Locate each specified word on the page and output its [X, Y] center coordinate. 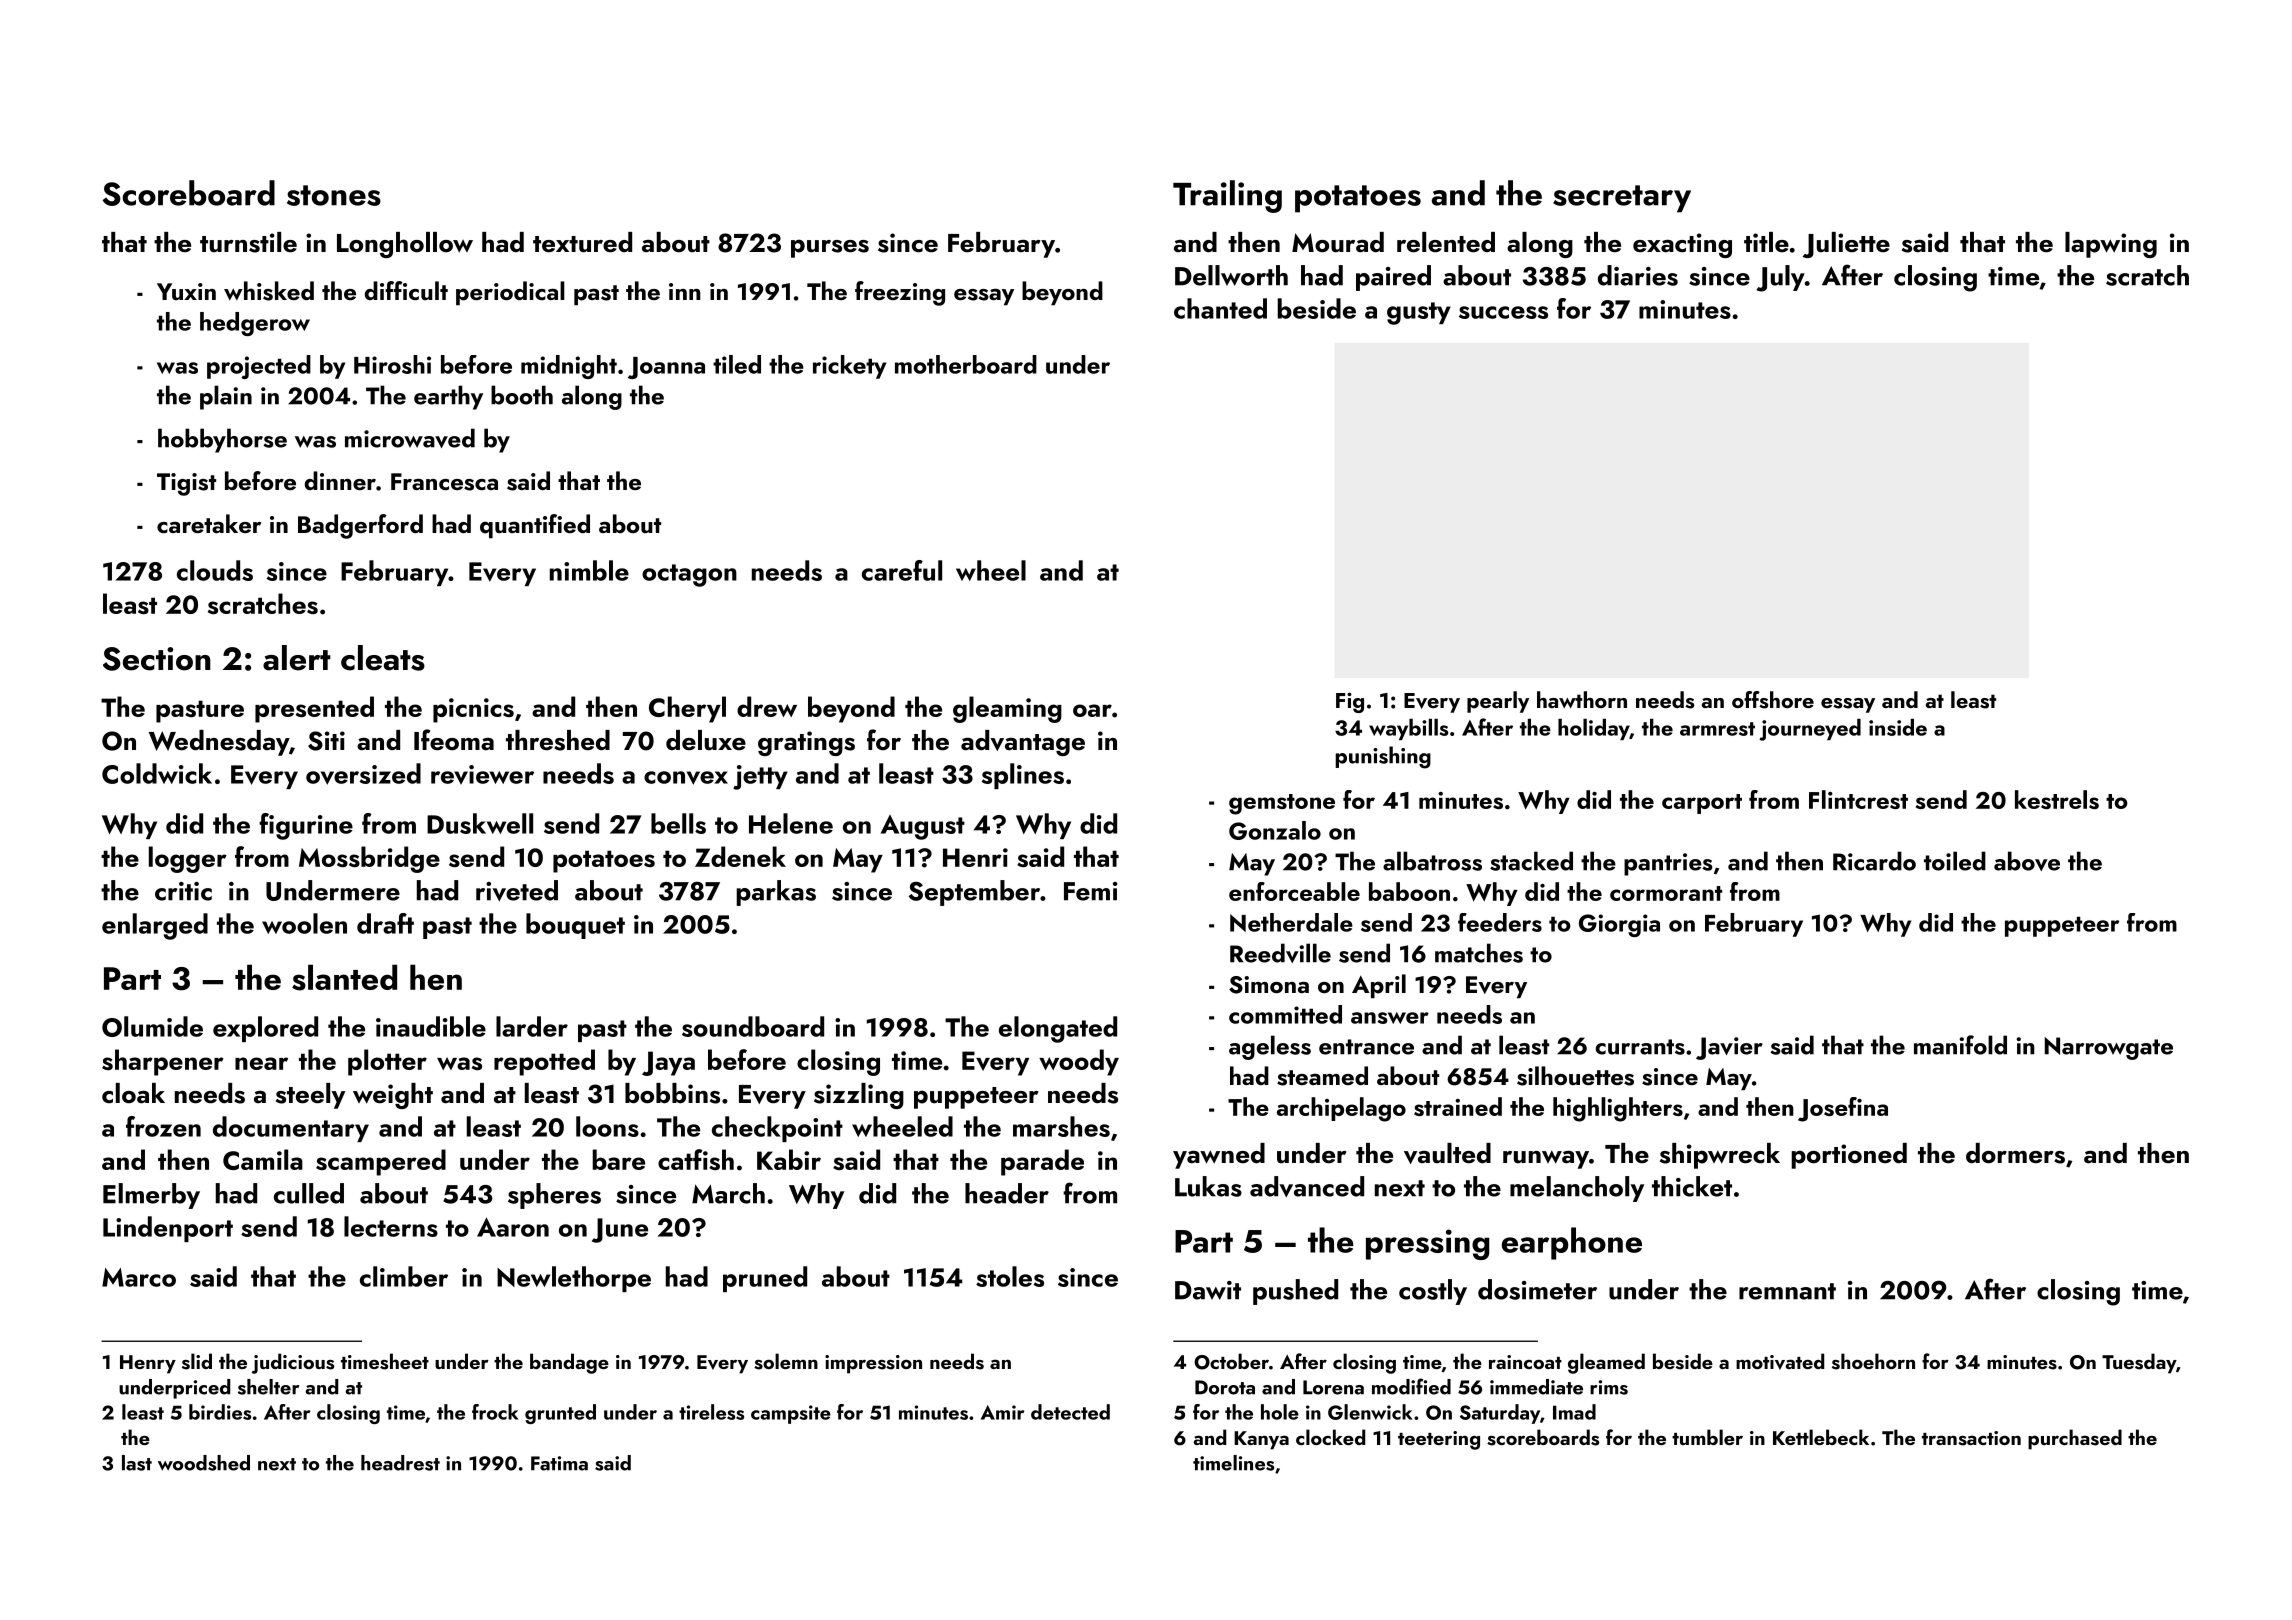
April [1379, 986]
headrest [400, 1463]
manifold [1960, 1045]
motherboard [966, 364]
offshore [1773, 700]
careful [902, 570]
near [261, 1063]
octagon [689, 575]
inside [1898, 727]
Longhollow [405, 245]
